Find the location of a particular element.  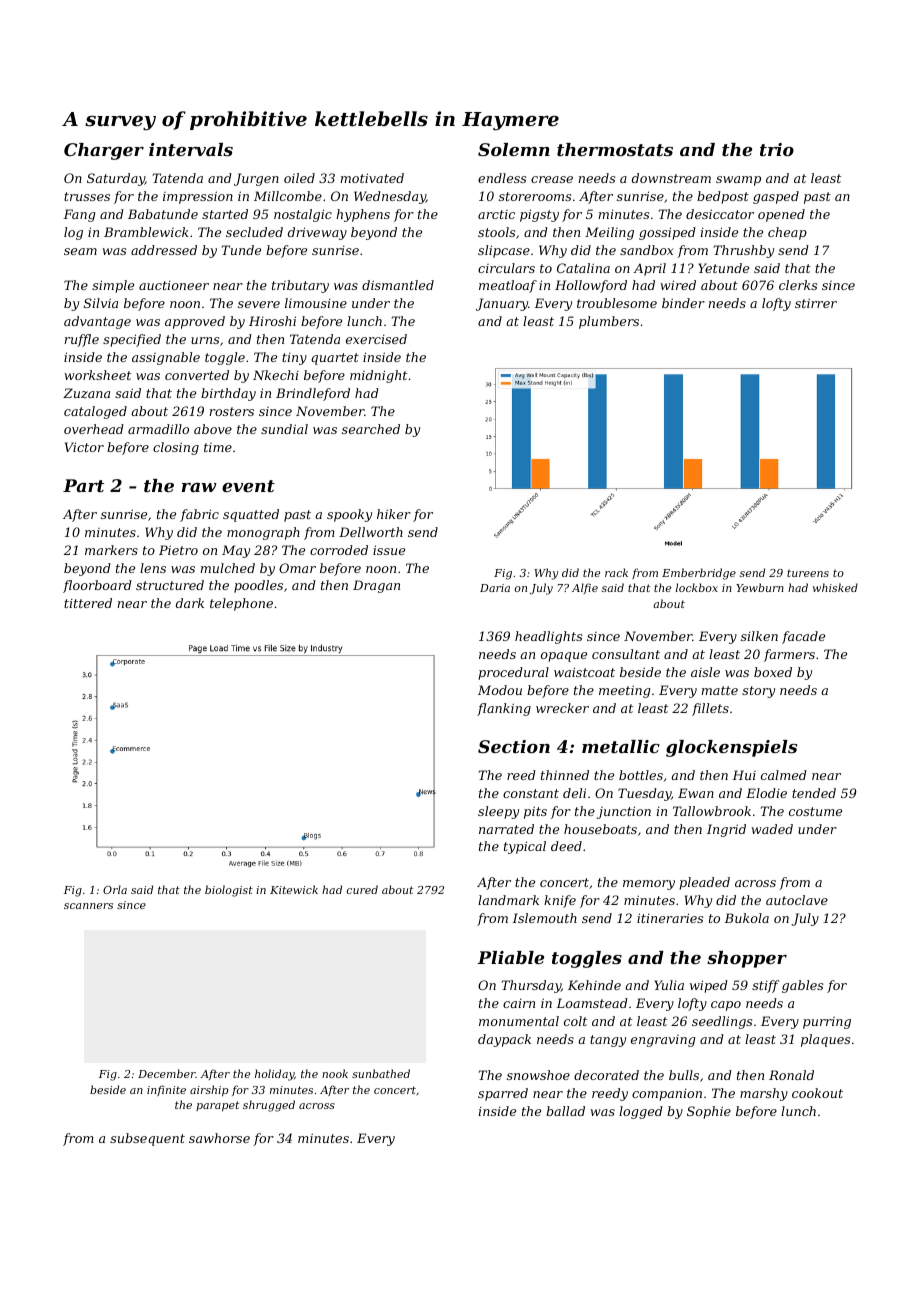

sunbathed is located at coordinates (381, 1073).
